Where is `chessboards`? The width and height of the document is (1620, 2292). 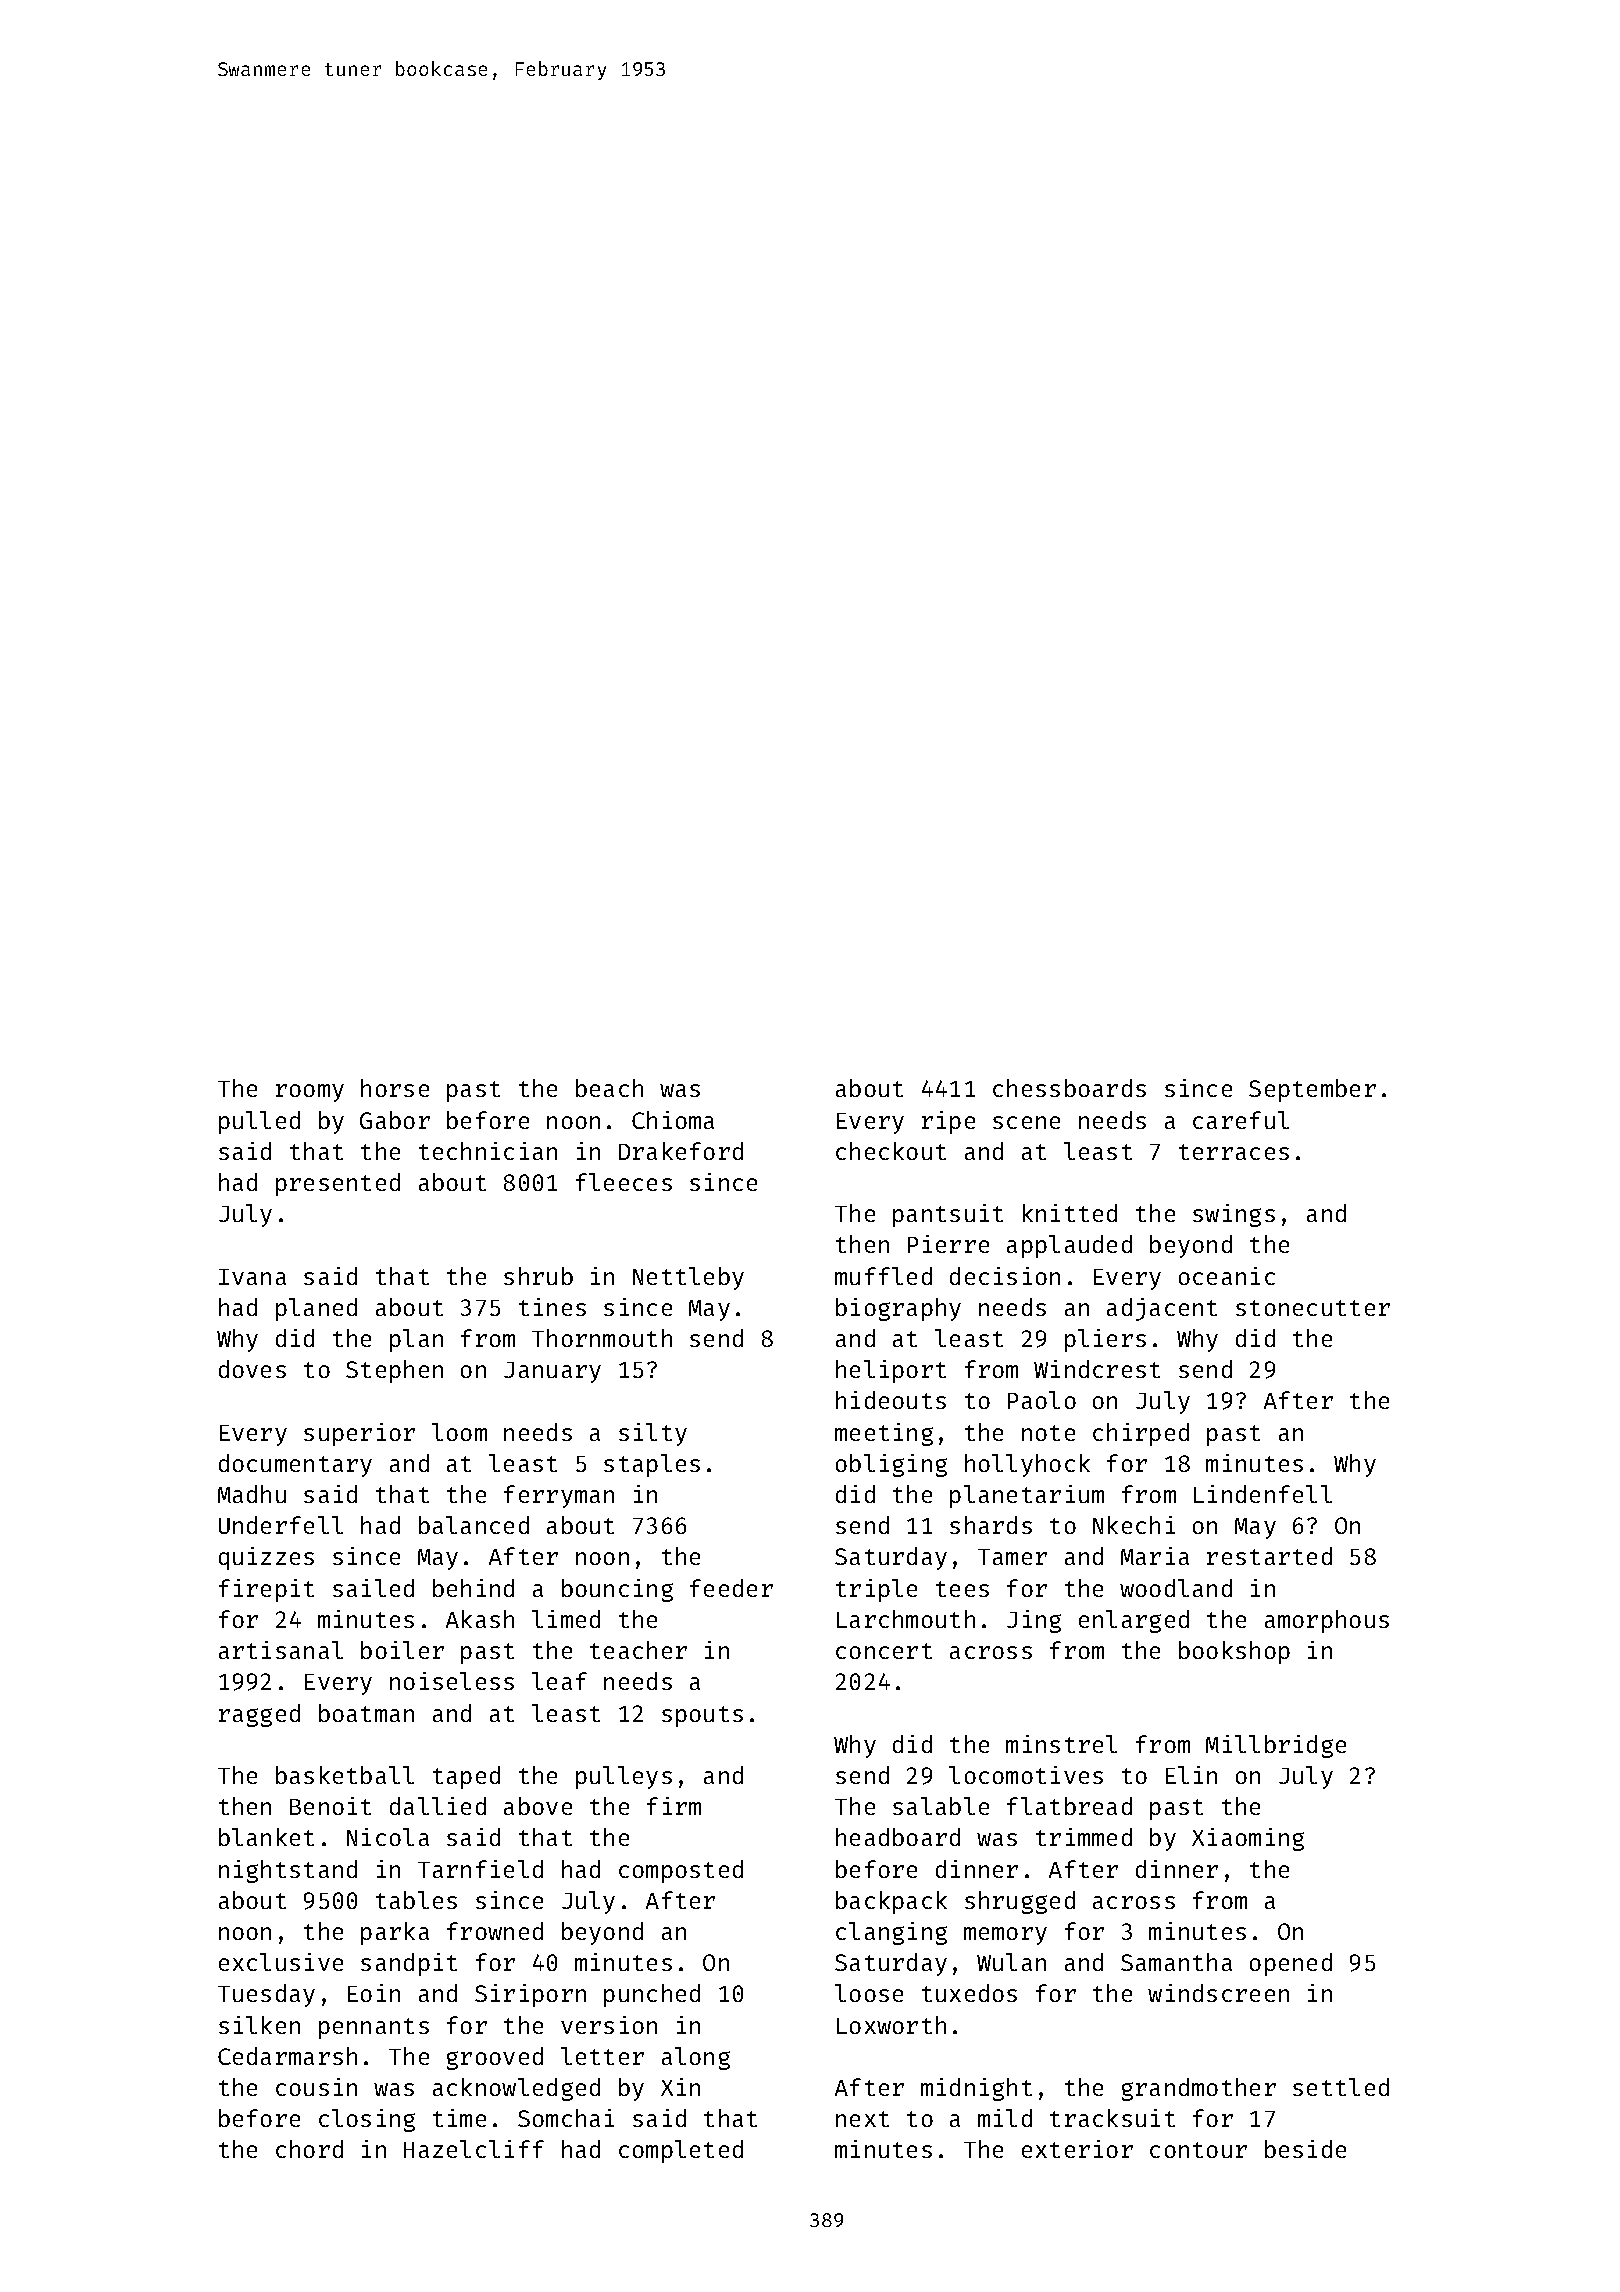 chessboards is located at coordinates (1069, 1088).
